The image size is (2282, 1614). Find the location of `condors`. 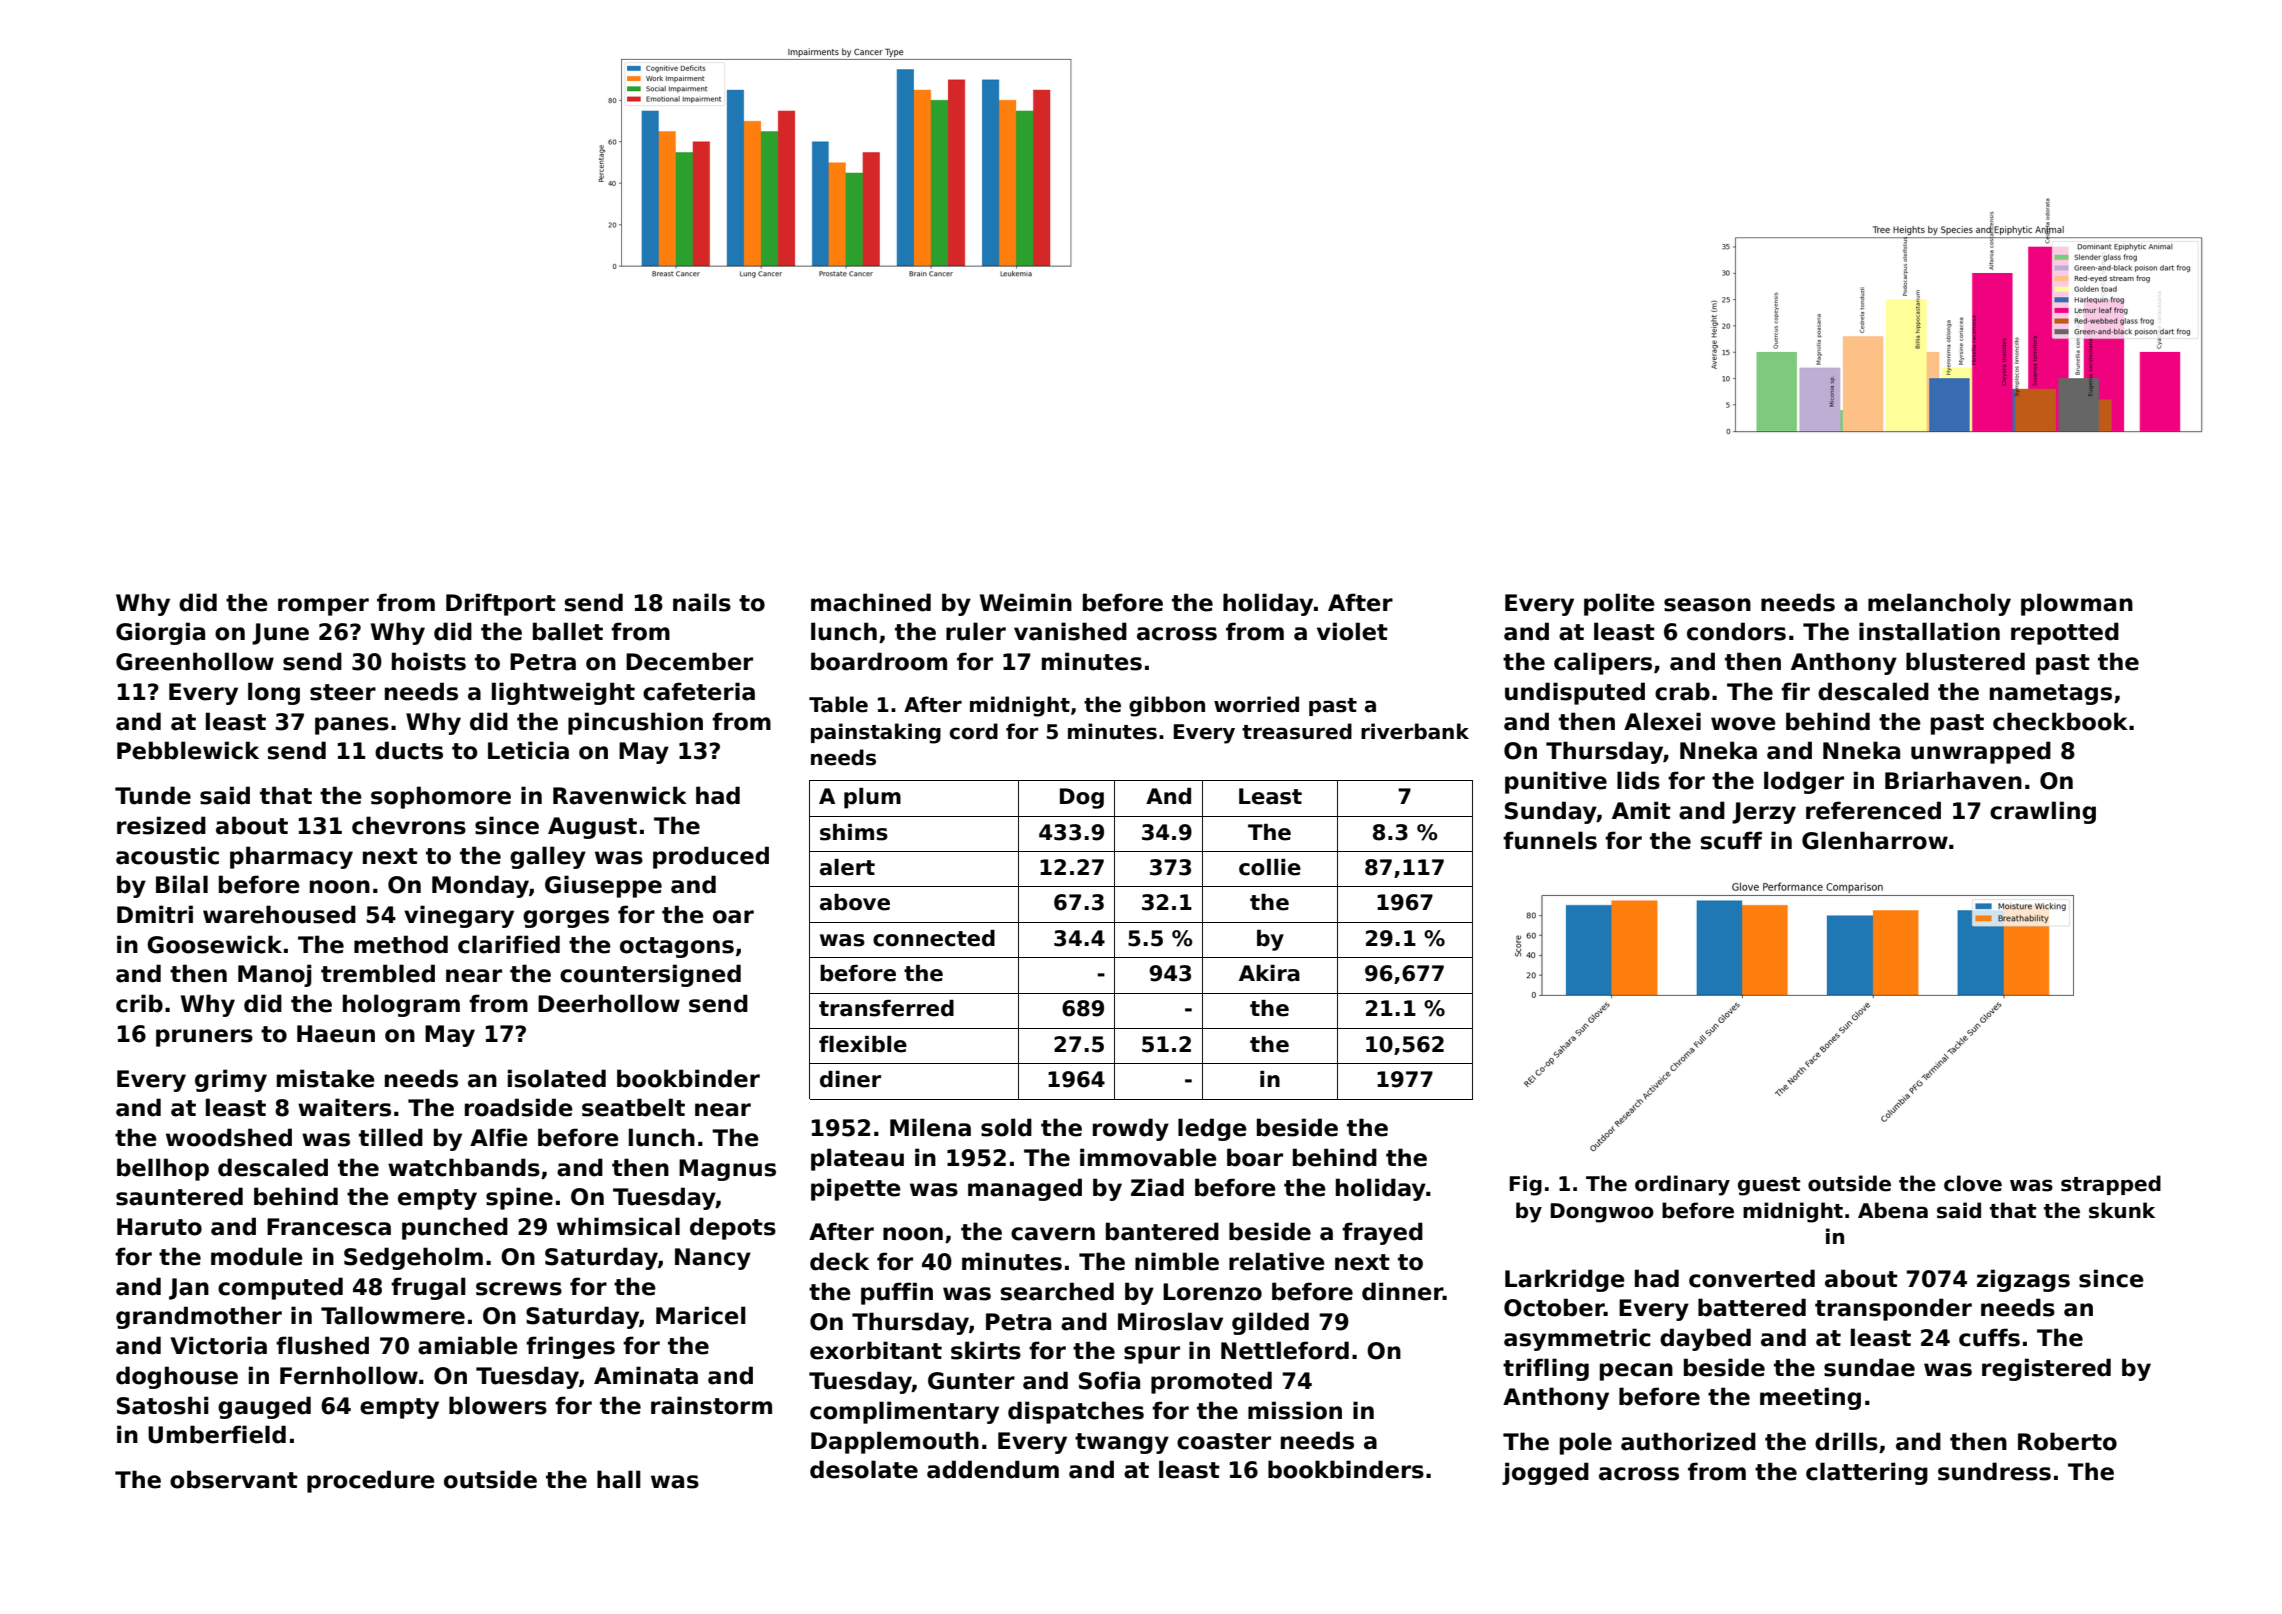

condors is located at coordinates (1736, 631).
